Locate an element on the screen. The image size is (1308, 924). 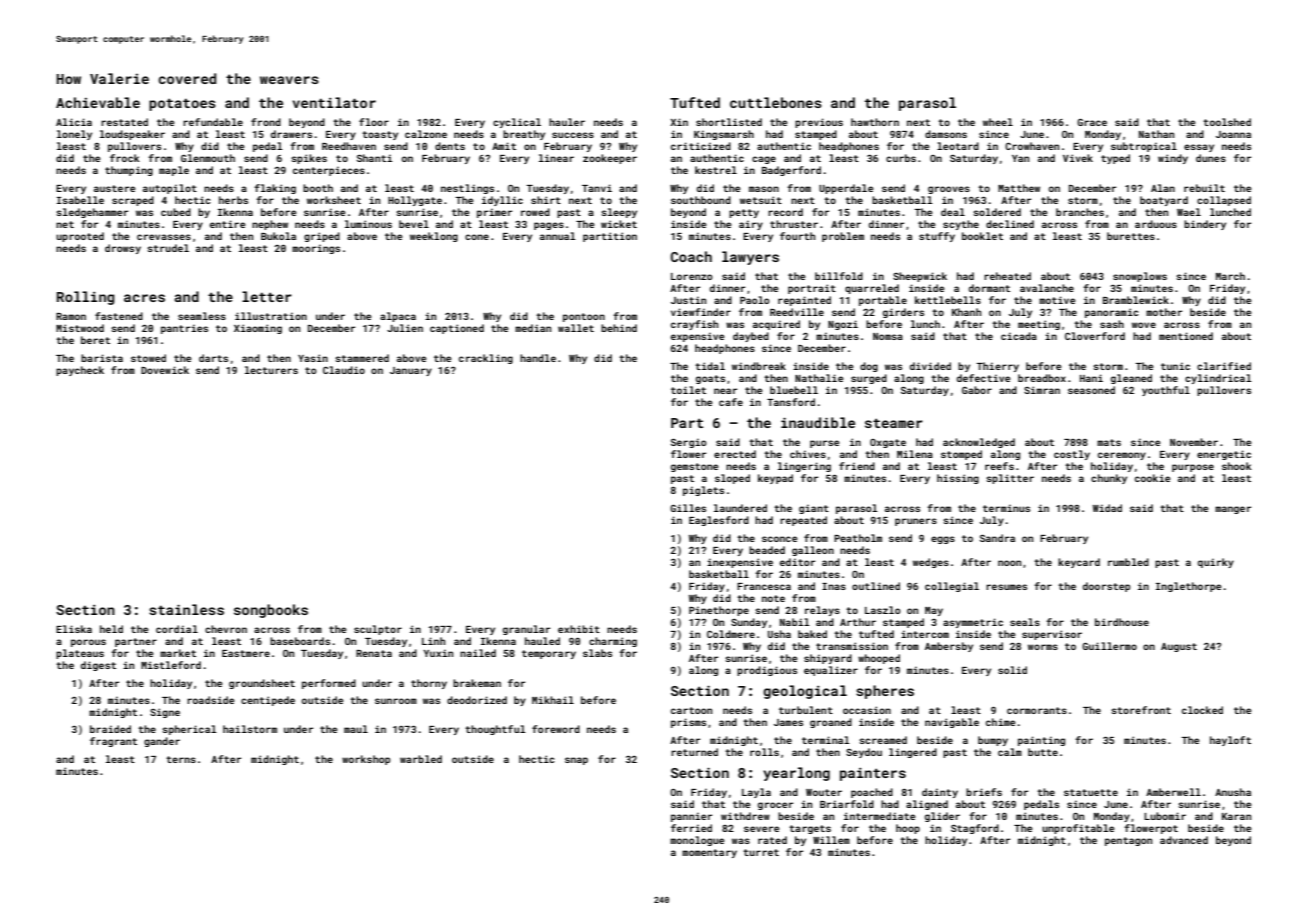
splitter is located at coordinates (1010, 479).
